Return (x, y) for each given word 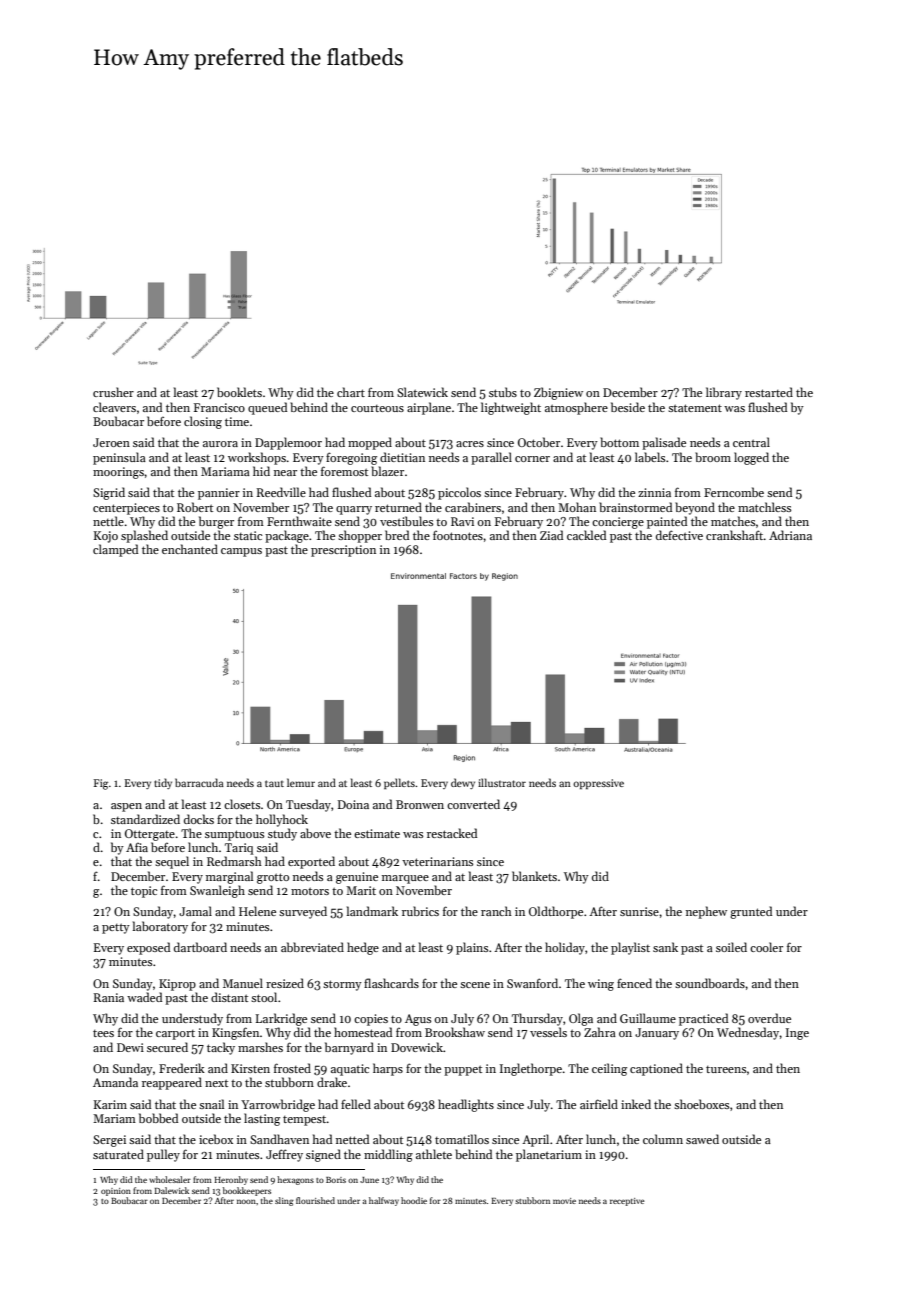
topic (144, 892)
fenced (634, 983)
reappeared (172, 1083)
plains (472, 948)
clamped (115, 550)
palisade (664, 443)
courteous (377, 408)
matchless (764, 507)
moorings (118, 473)
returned (398, 507)
